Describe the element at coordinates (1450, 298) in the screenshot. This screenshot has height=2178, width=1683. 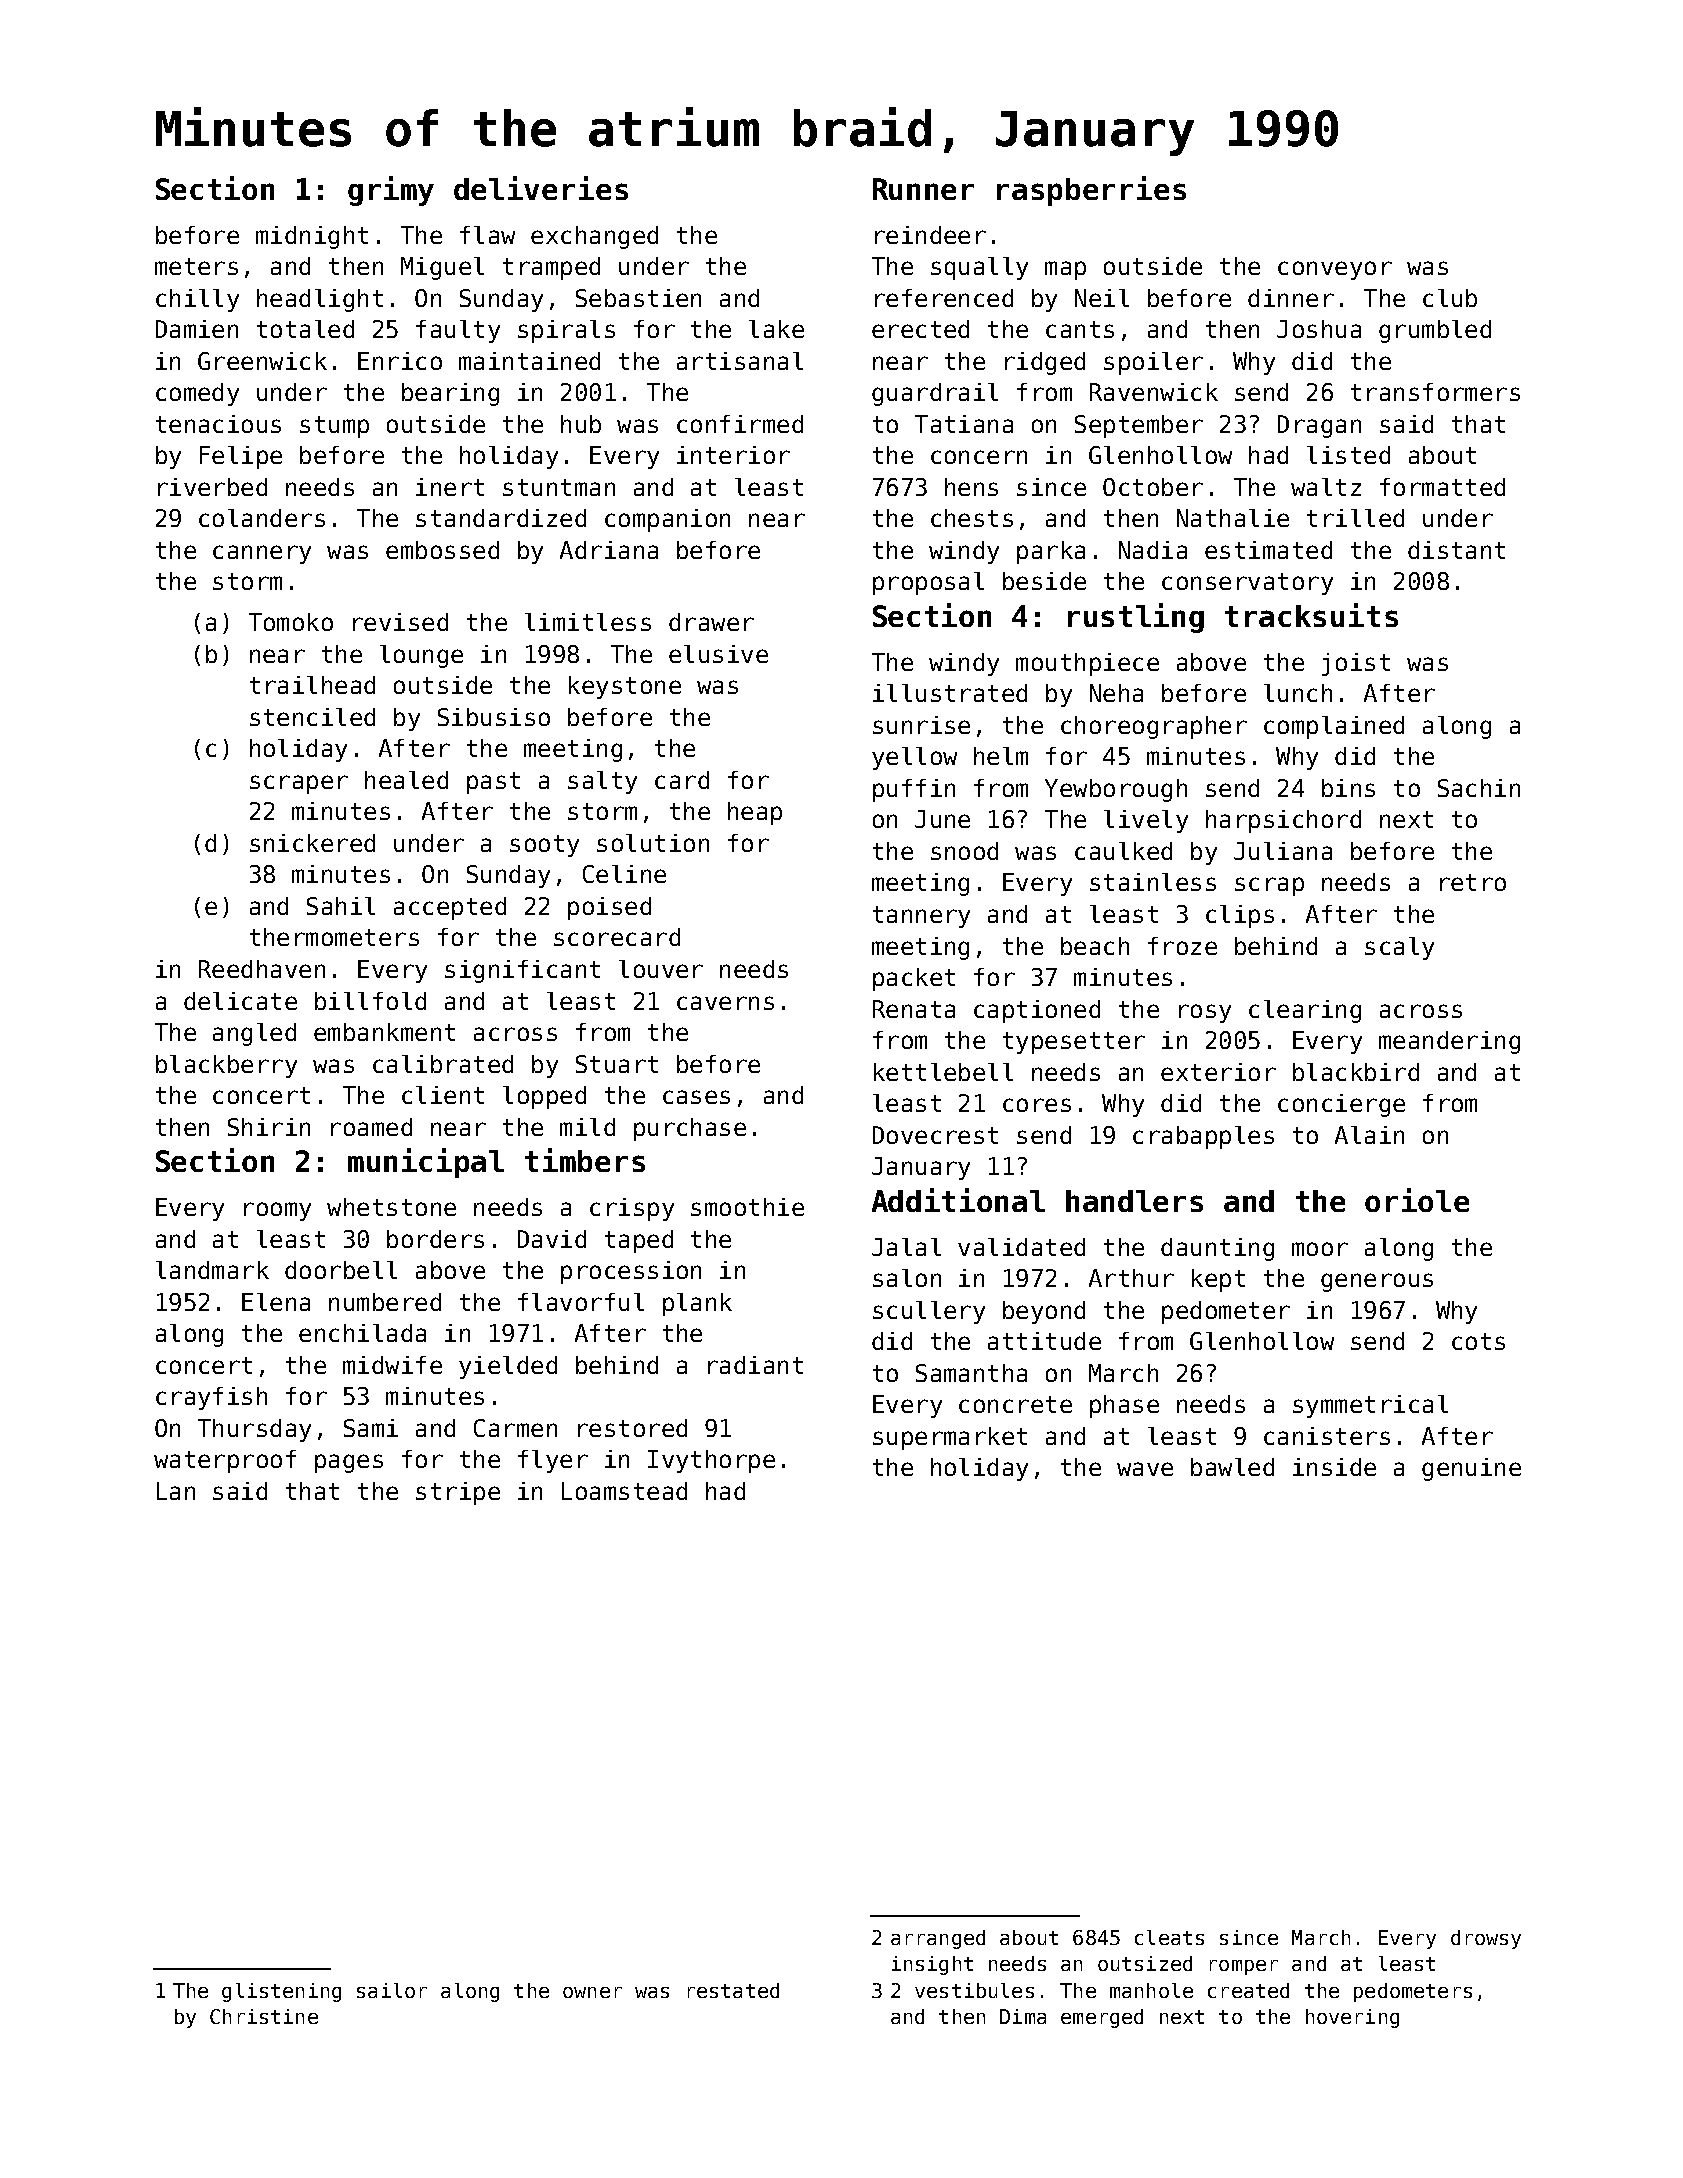
I see `club` at that location.
